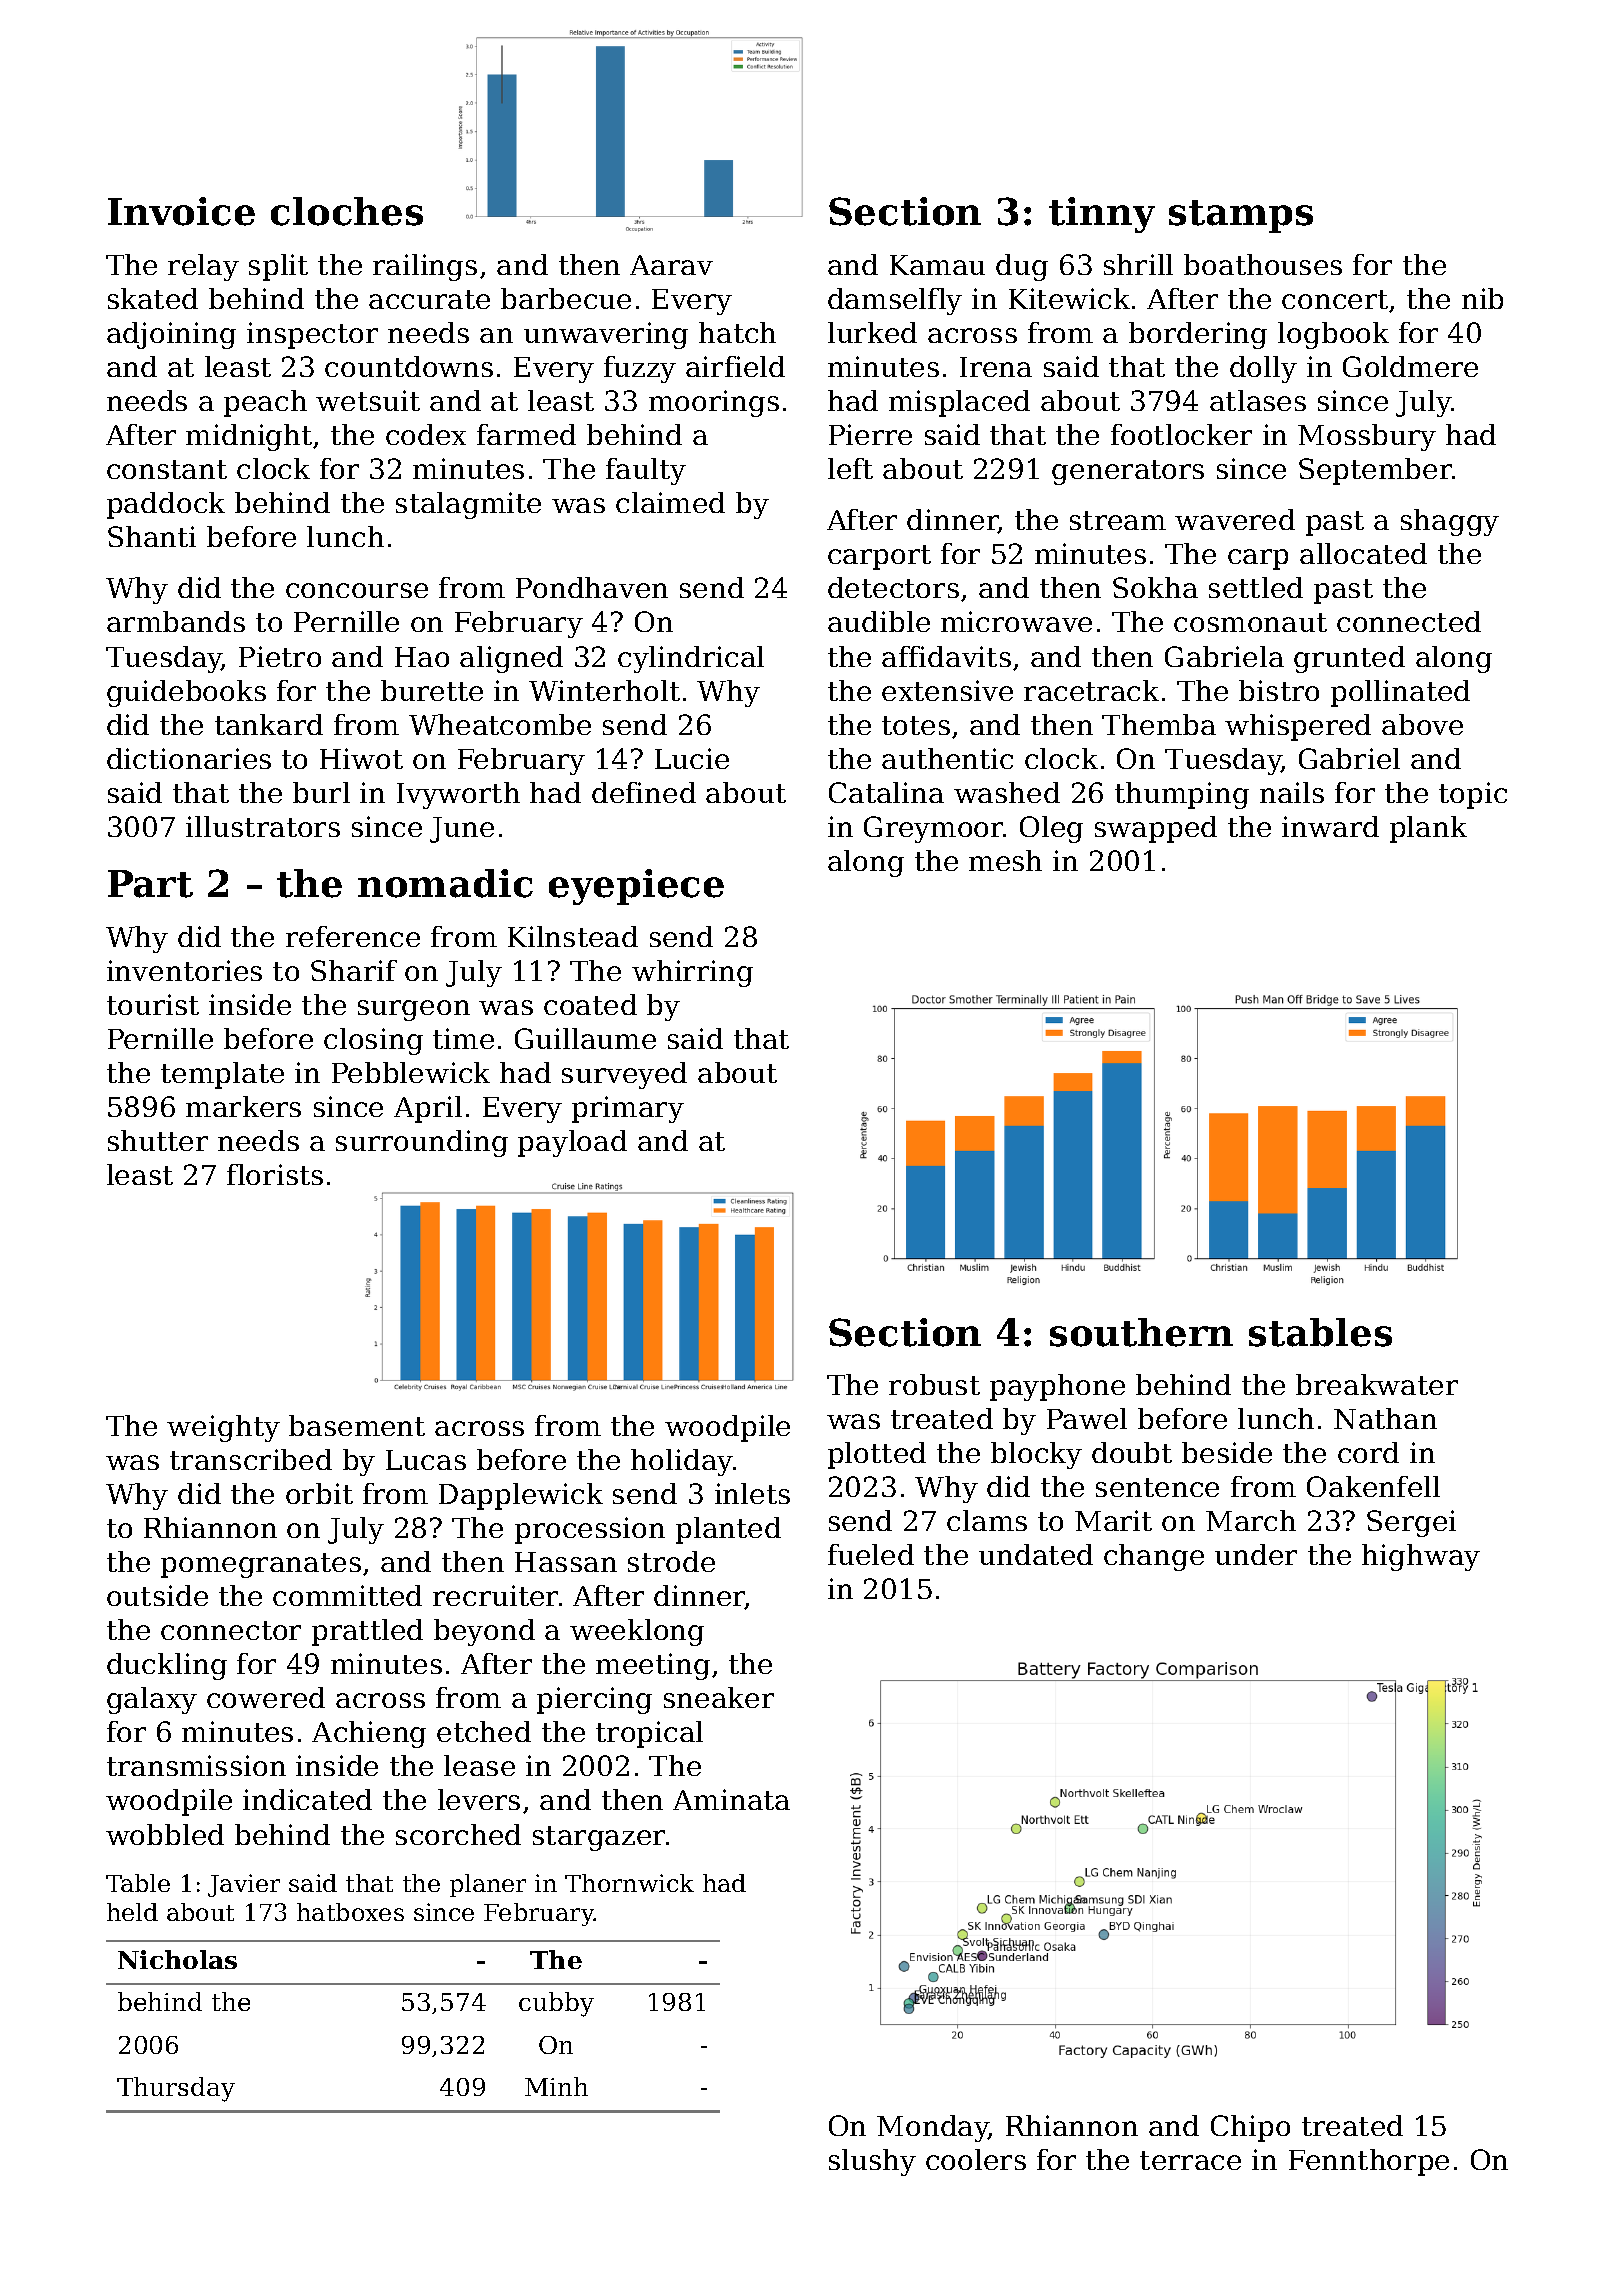 The width and height of the document is (1620, 2292). What do you see at coordinates (1227, 1452) in the document?
I see `beside` at bounding box center [1227, 1452].
